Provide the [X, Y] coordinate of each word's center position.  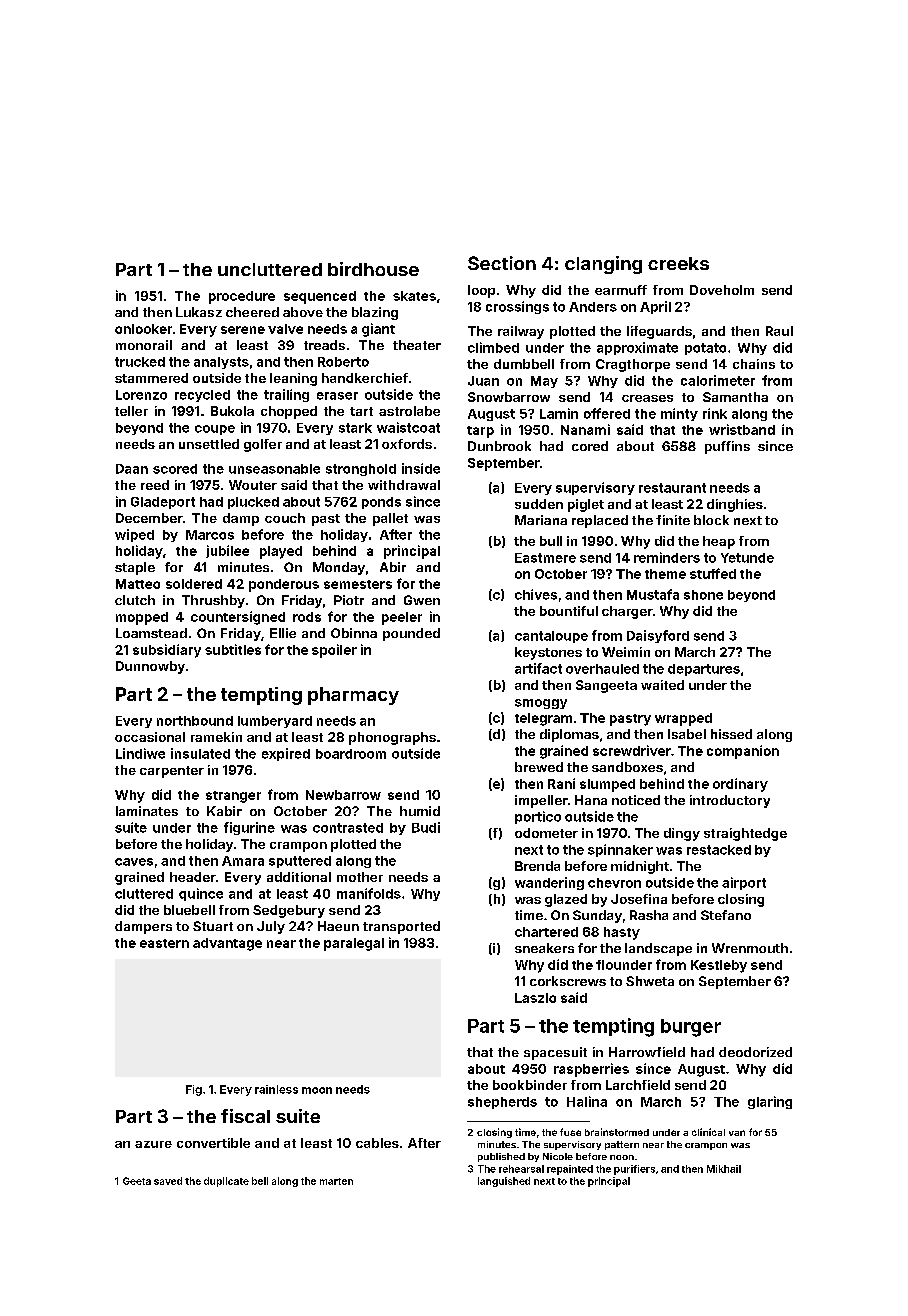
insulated [200, 753]
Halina [587, 1101]
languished [504, 1182]
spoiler [334, 651]
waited [662, 685]
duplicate [226, 1182]
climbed [493, 347]
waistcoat [408, 427]
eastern [164, 943]
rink [715, 413]
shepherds [502, 1103]
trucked [140, 362]
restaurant [672, 488]
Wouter [253, 485]
